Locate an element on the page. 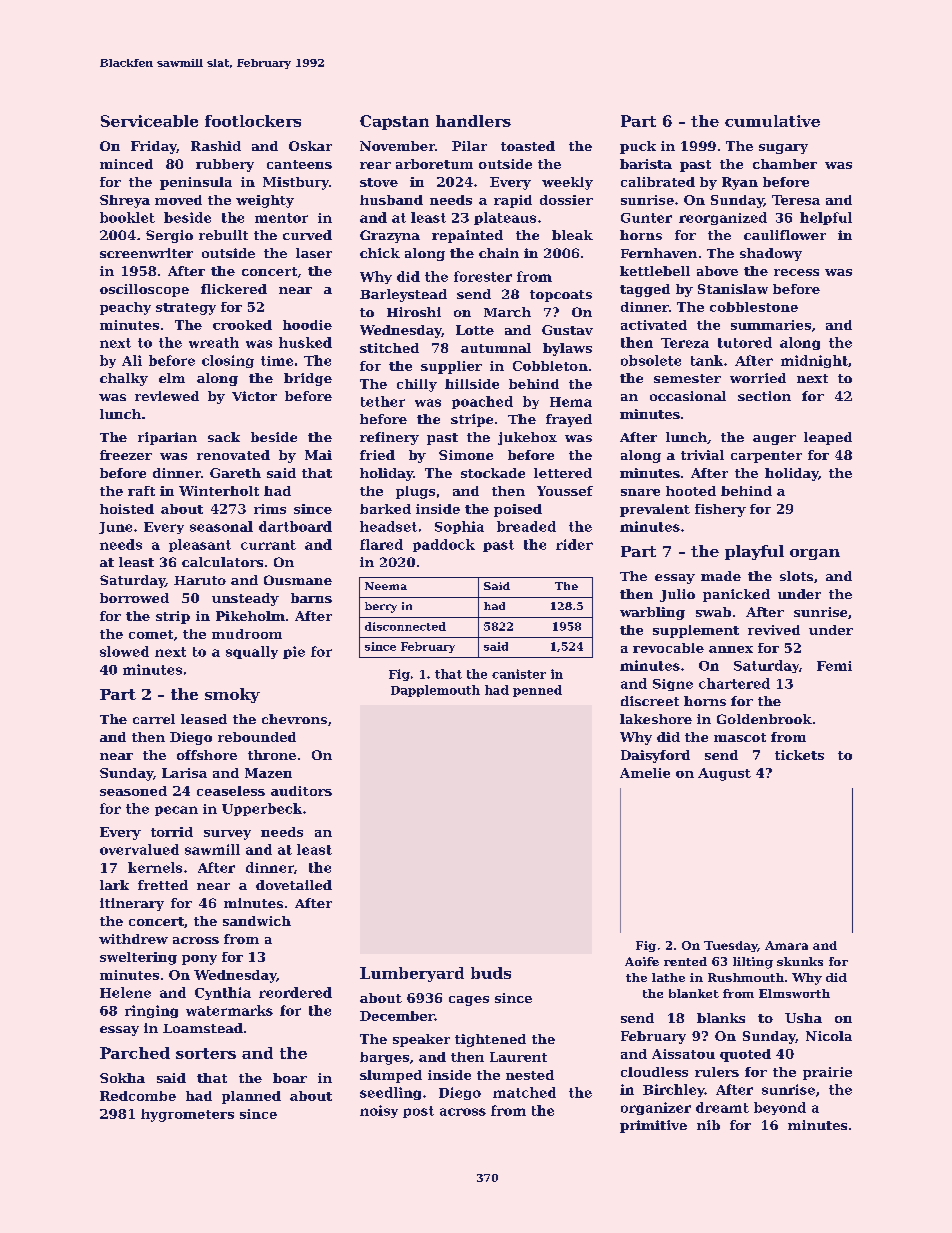 The image size is (952, 1233). Amelie is located at coordinates (645, 773).
